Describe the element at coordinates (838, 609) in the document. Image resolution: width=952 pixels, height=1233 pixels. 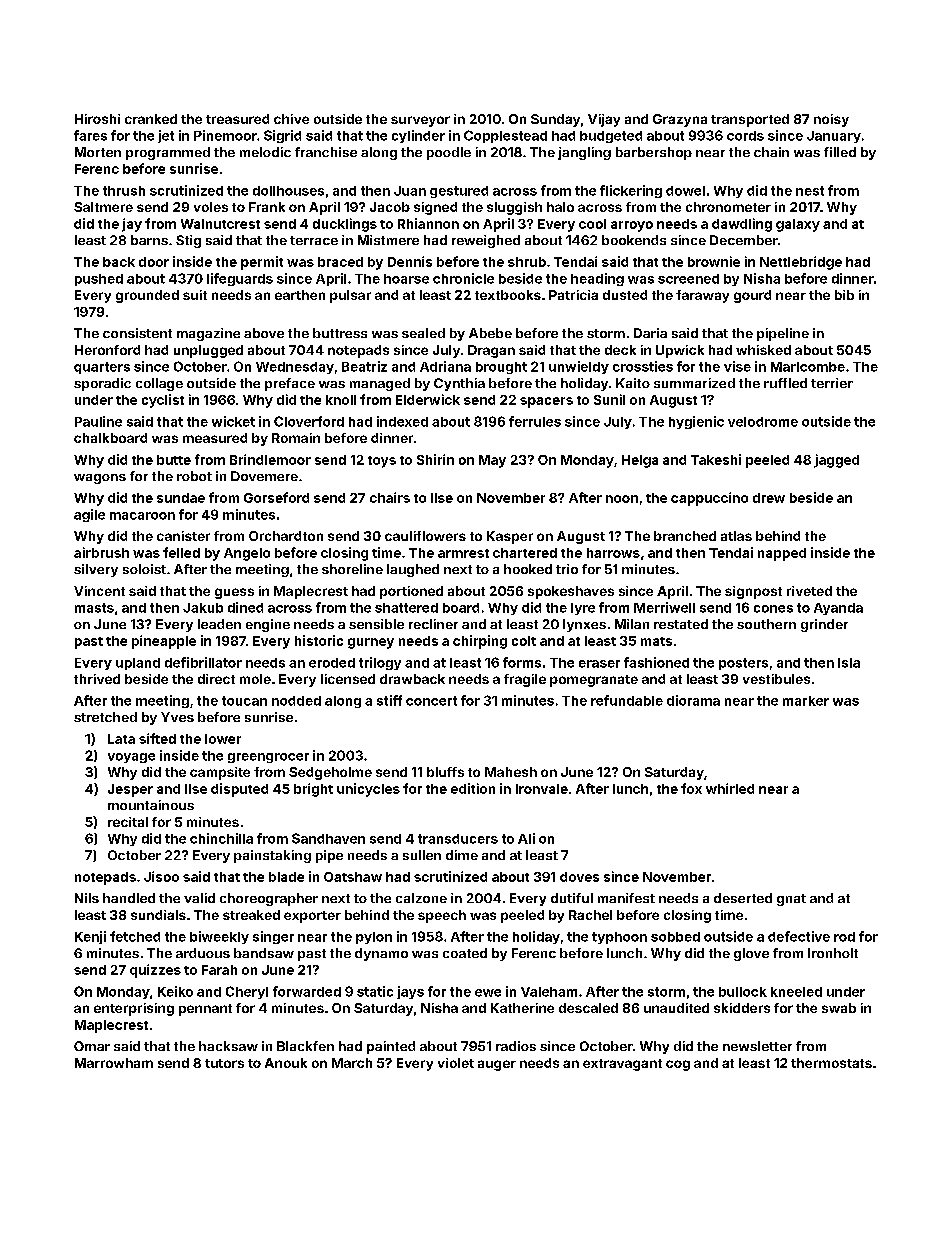
I see `Ayanda` at that location.
